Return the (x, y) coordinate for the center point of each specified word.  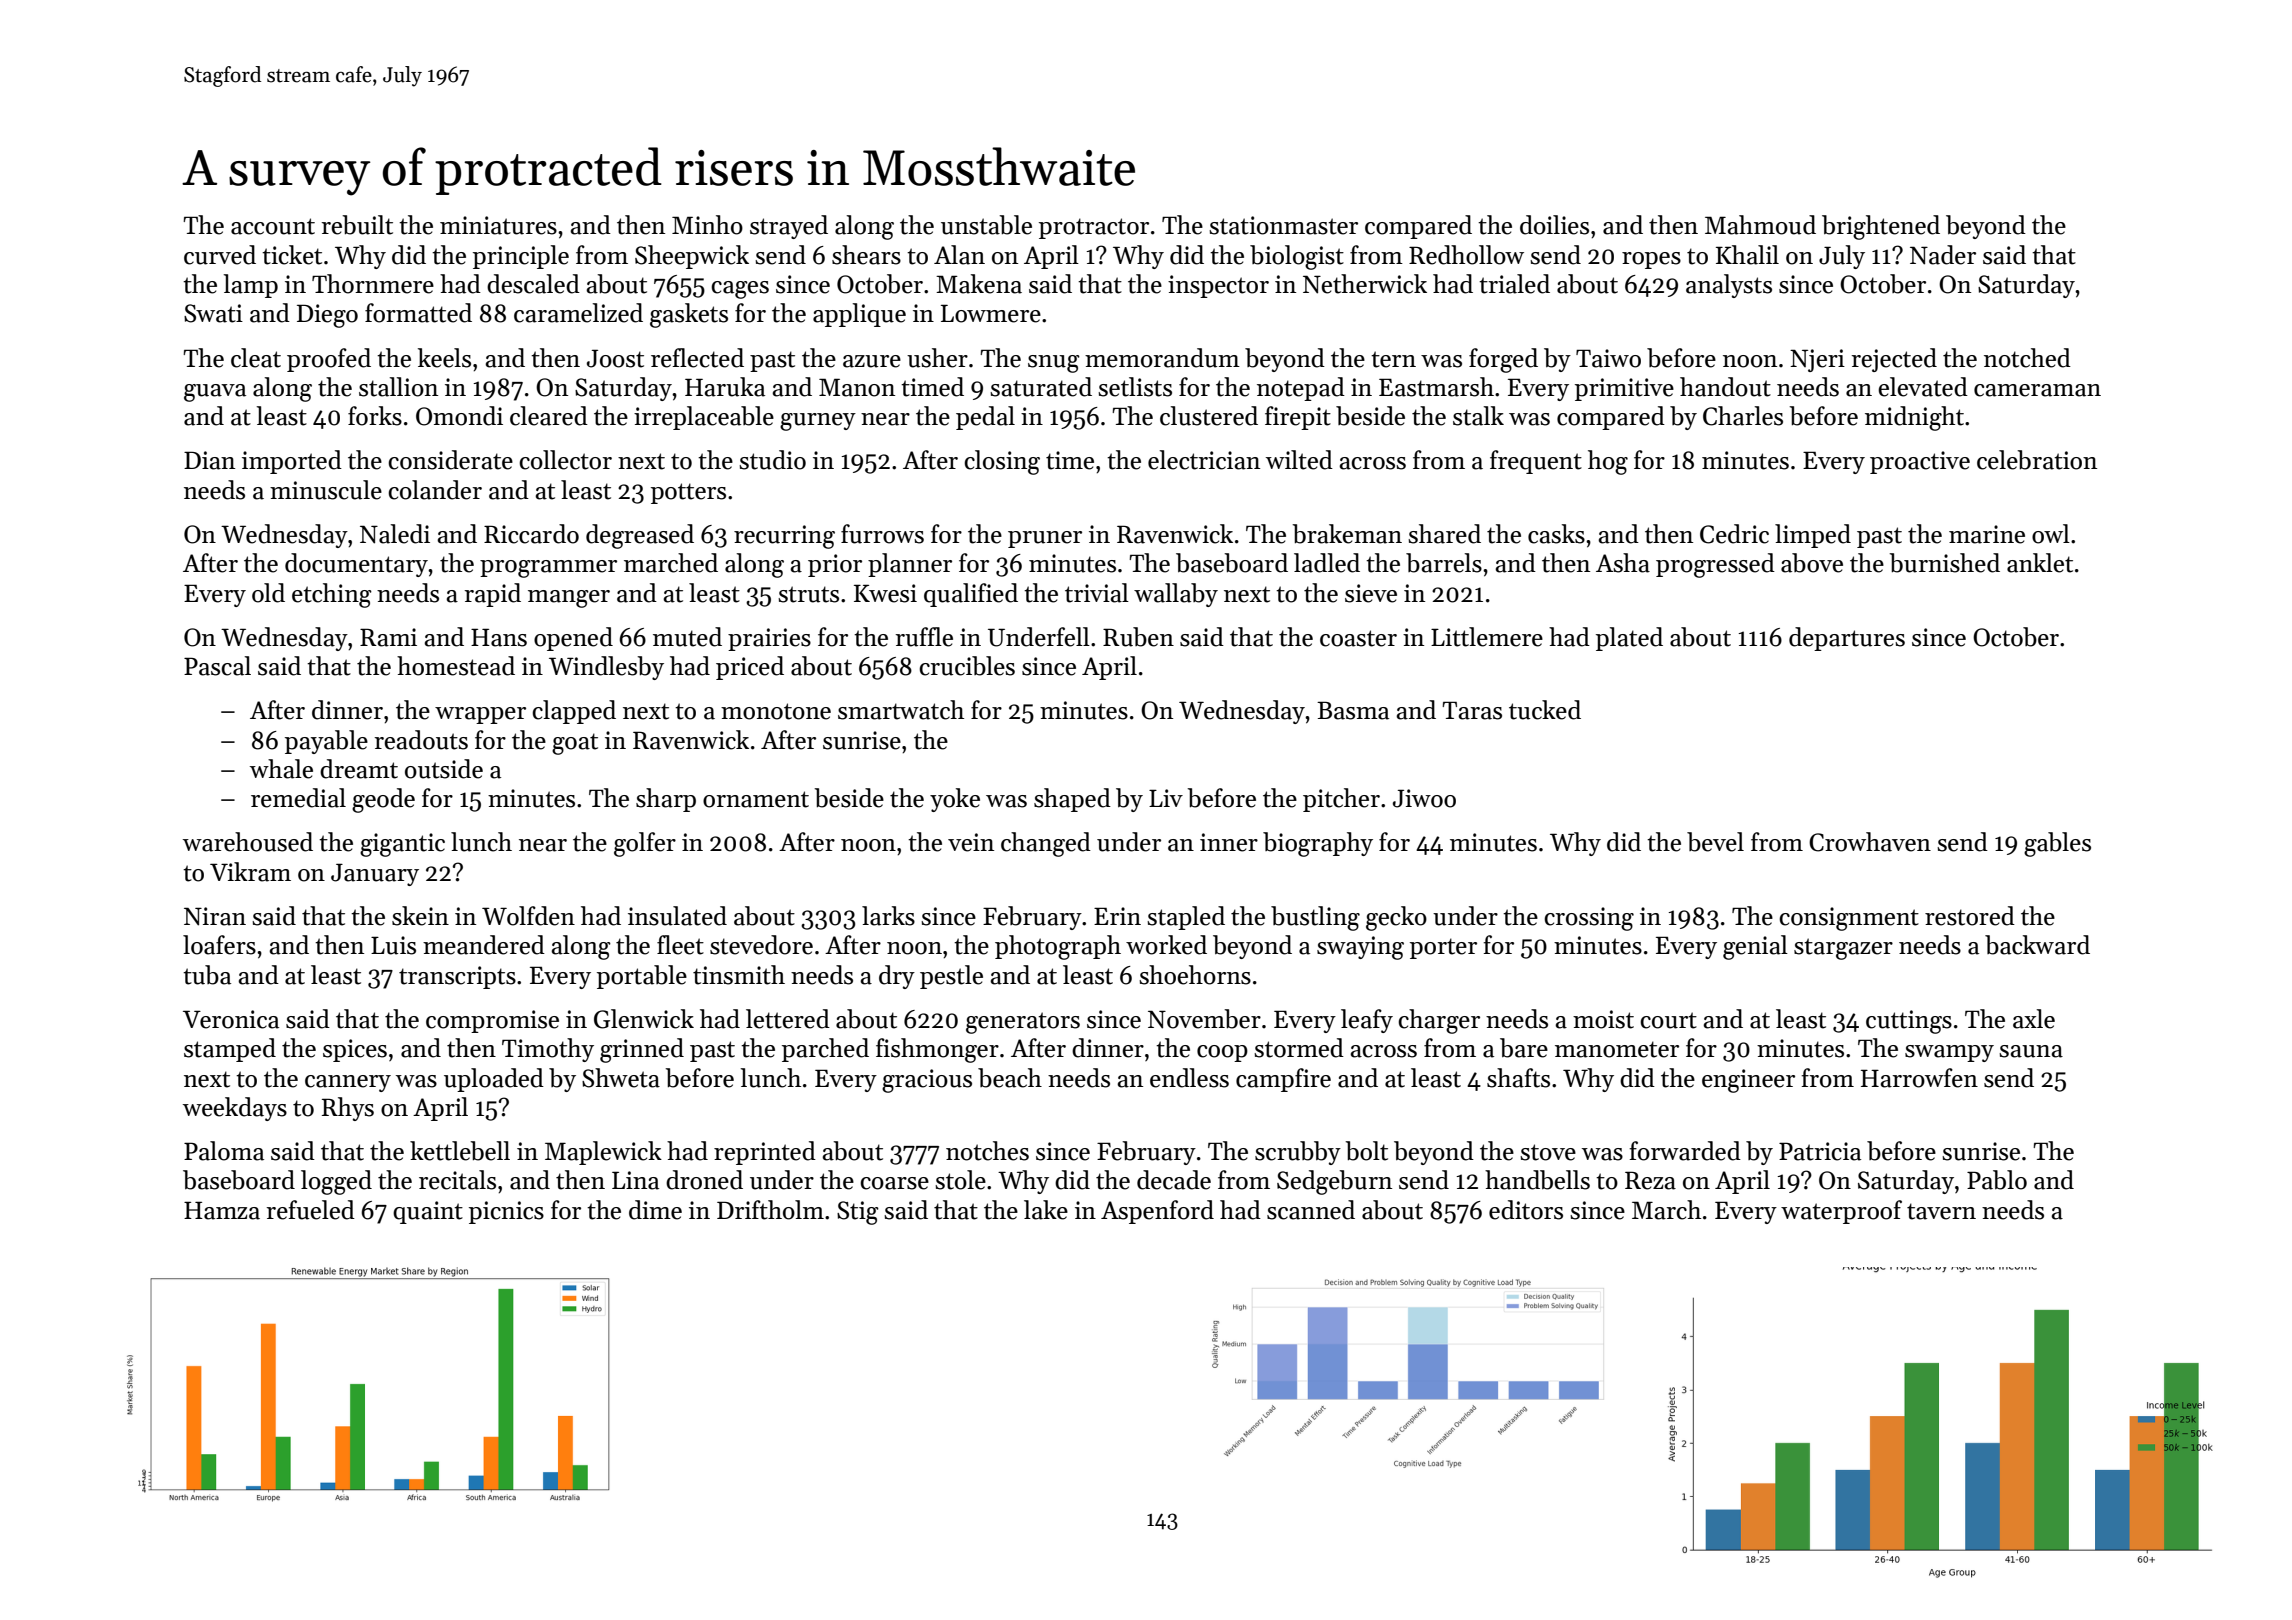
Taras (1472, 710)
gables (2057, 844)
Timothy (548, 1050)
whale (281, 769)
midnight (1914, 418)
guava (215, 393)
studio (772, 460)
